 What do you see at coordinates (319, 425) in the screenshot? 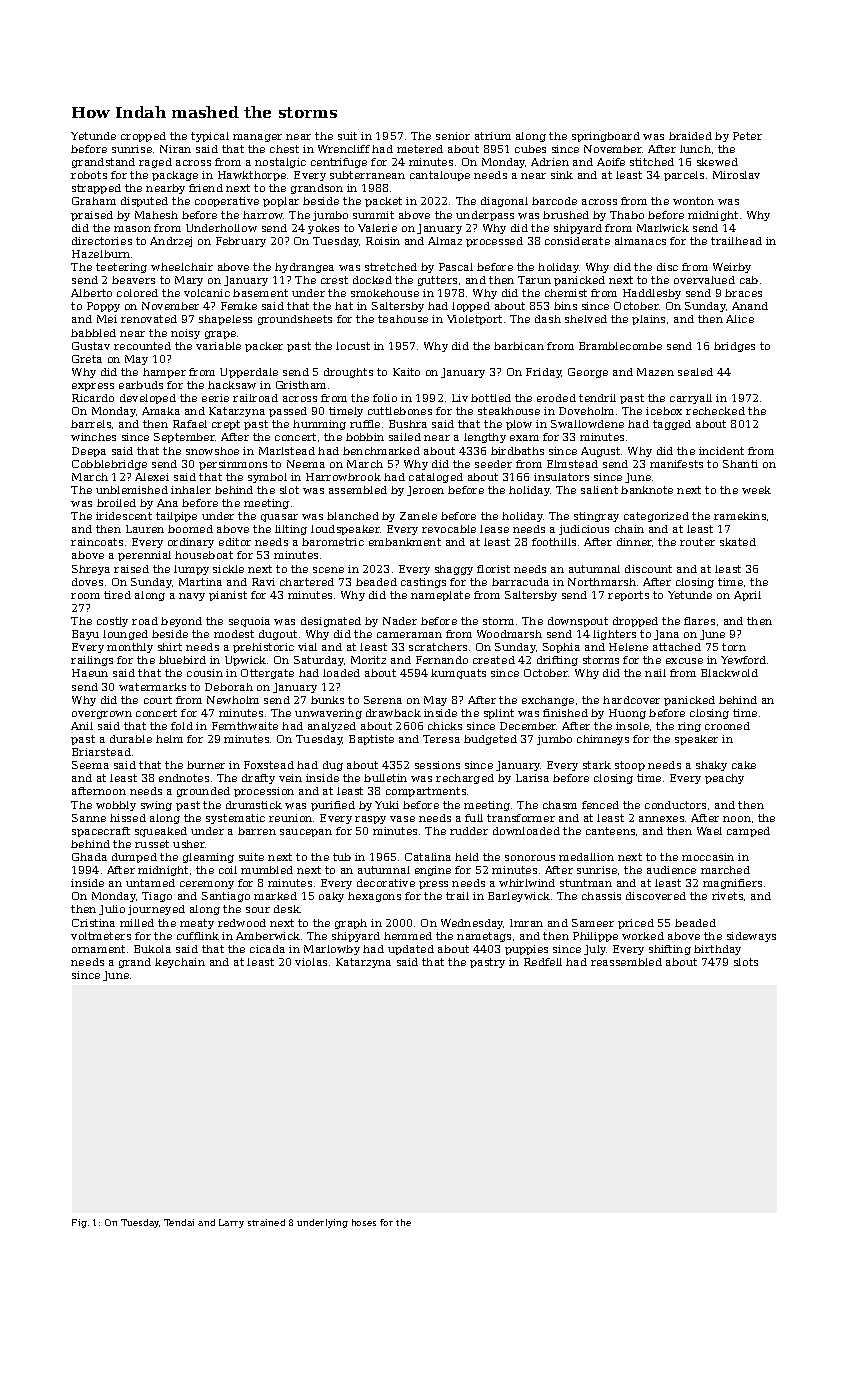
I see `humming` at bounding box center [319, 425].
